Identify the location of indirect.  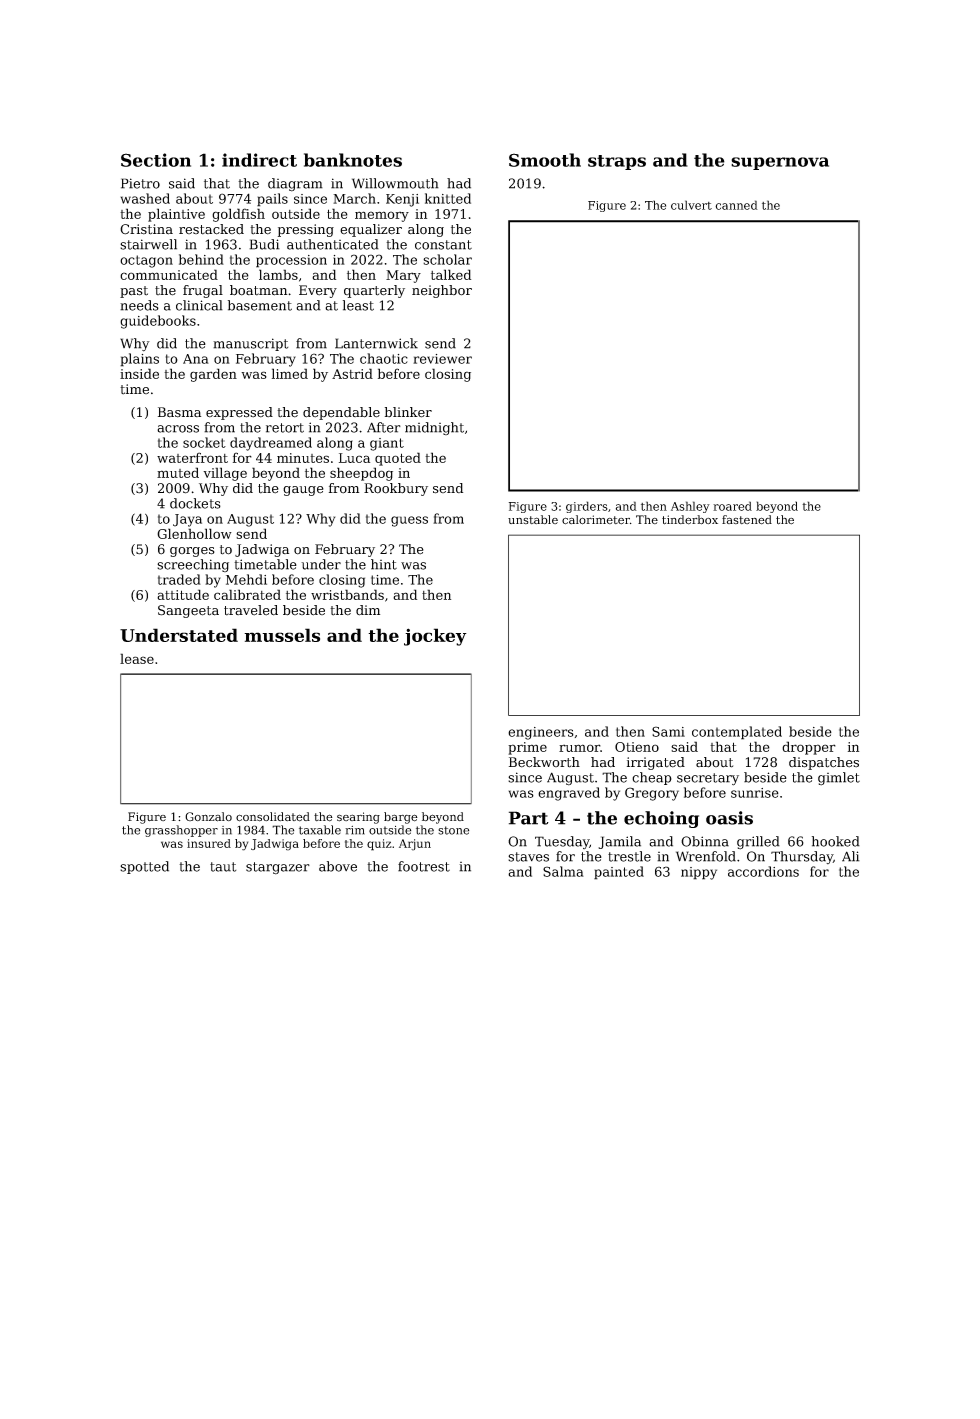
(259, 160).
